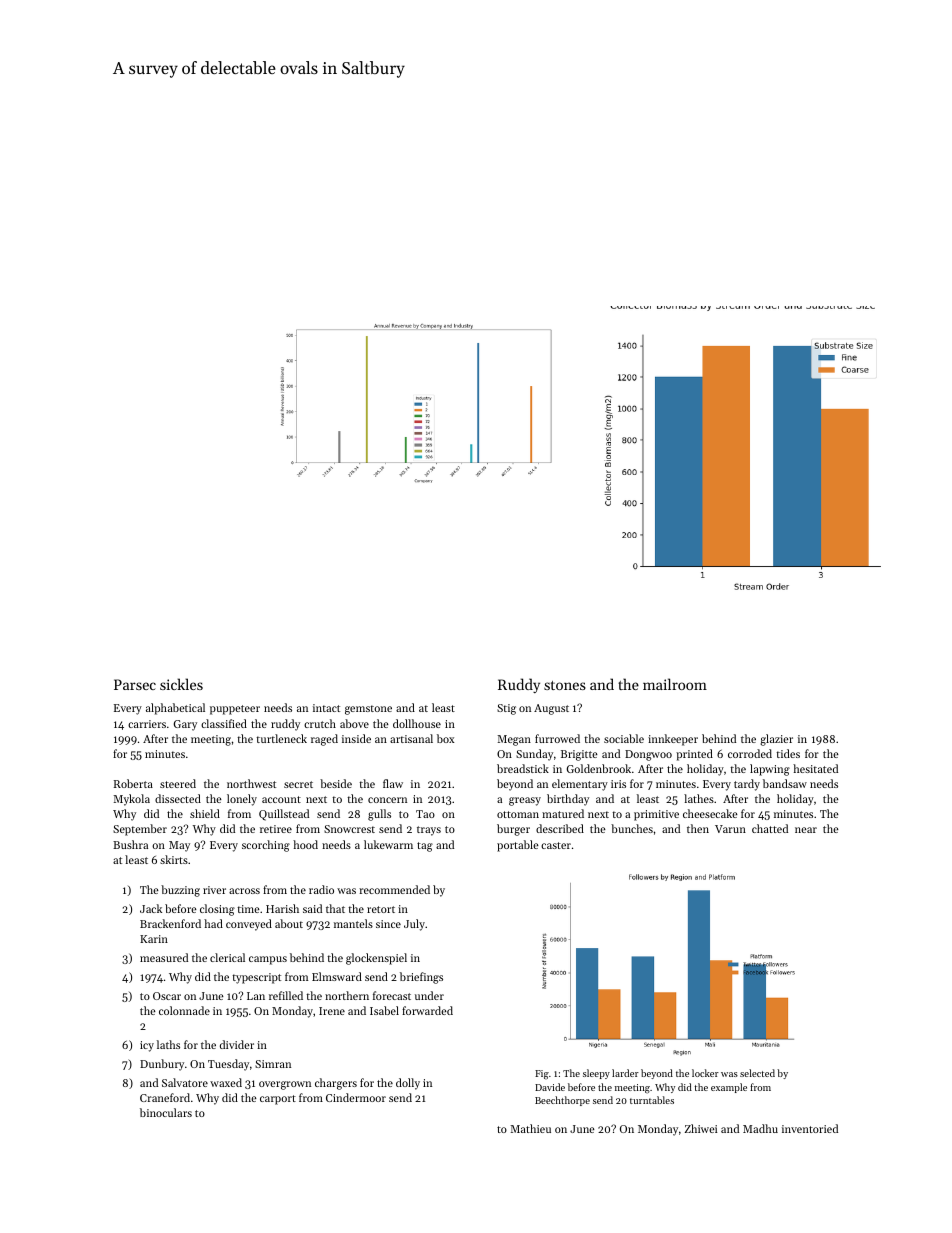  What do you see at coordinates (531, 1128) in the document?
I see `Mathieu` at bounding box center [531, 1128].
